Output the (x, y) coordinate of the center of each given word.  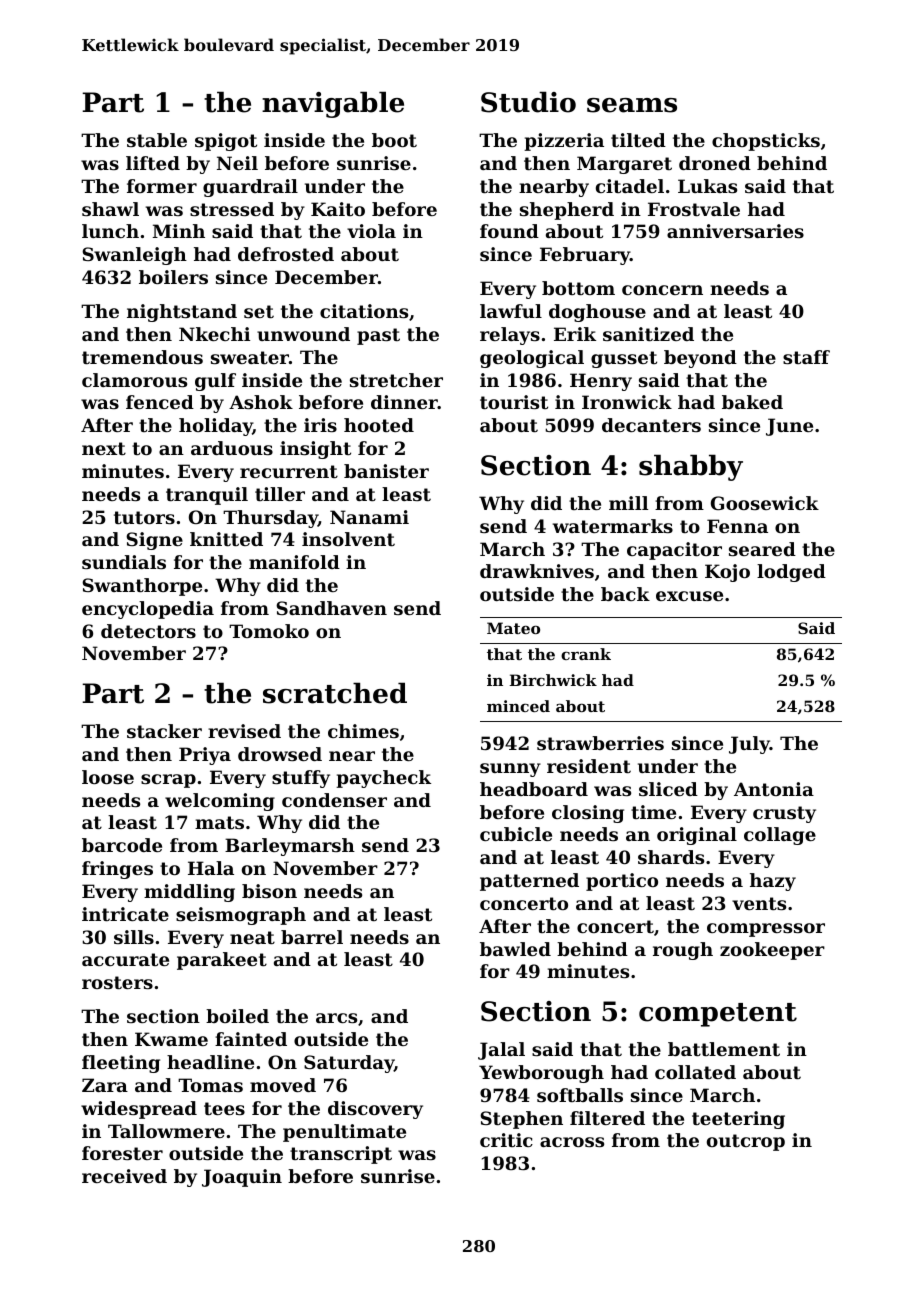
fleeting (121, 1064)
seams (632, 105)
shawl (110, 209)
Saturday (349, 1064)
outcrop (746, 1142)
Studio (528, 102)
